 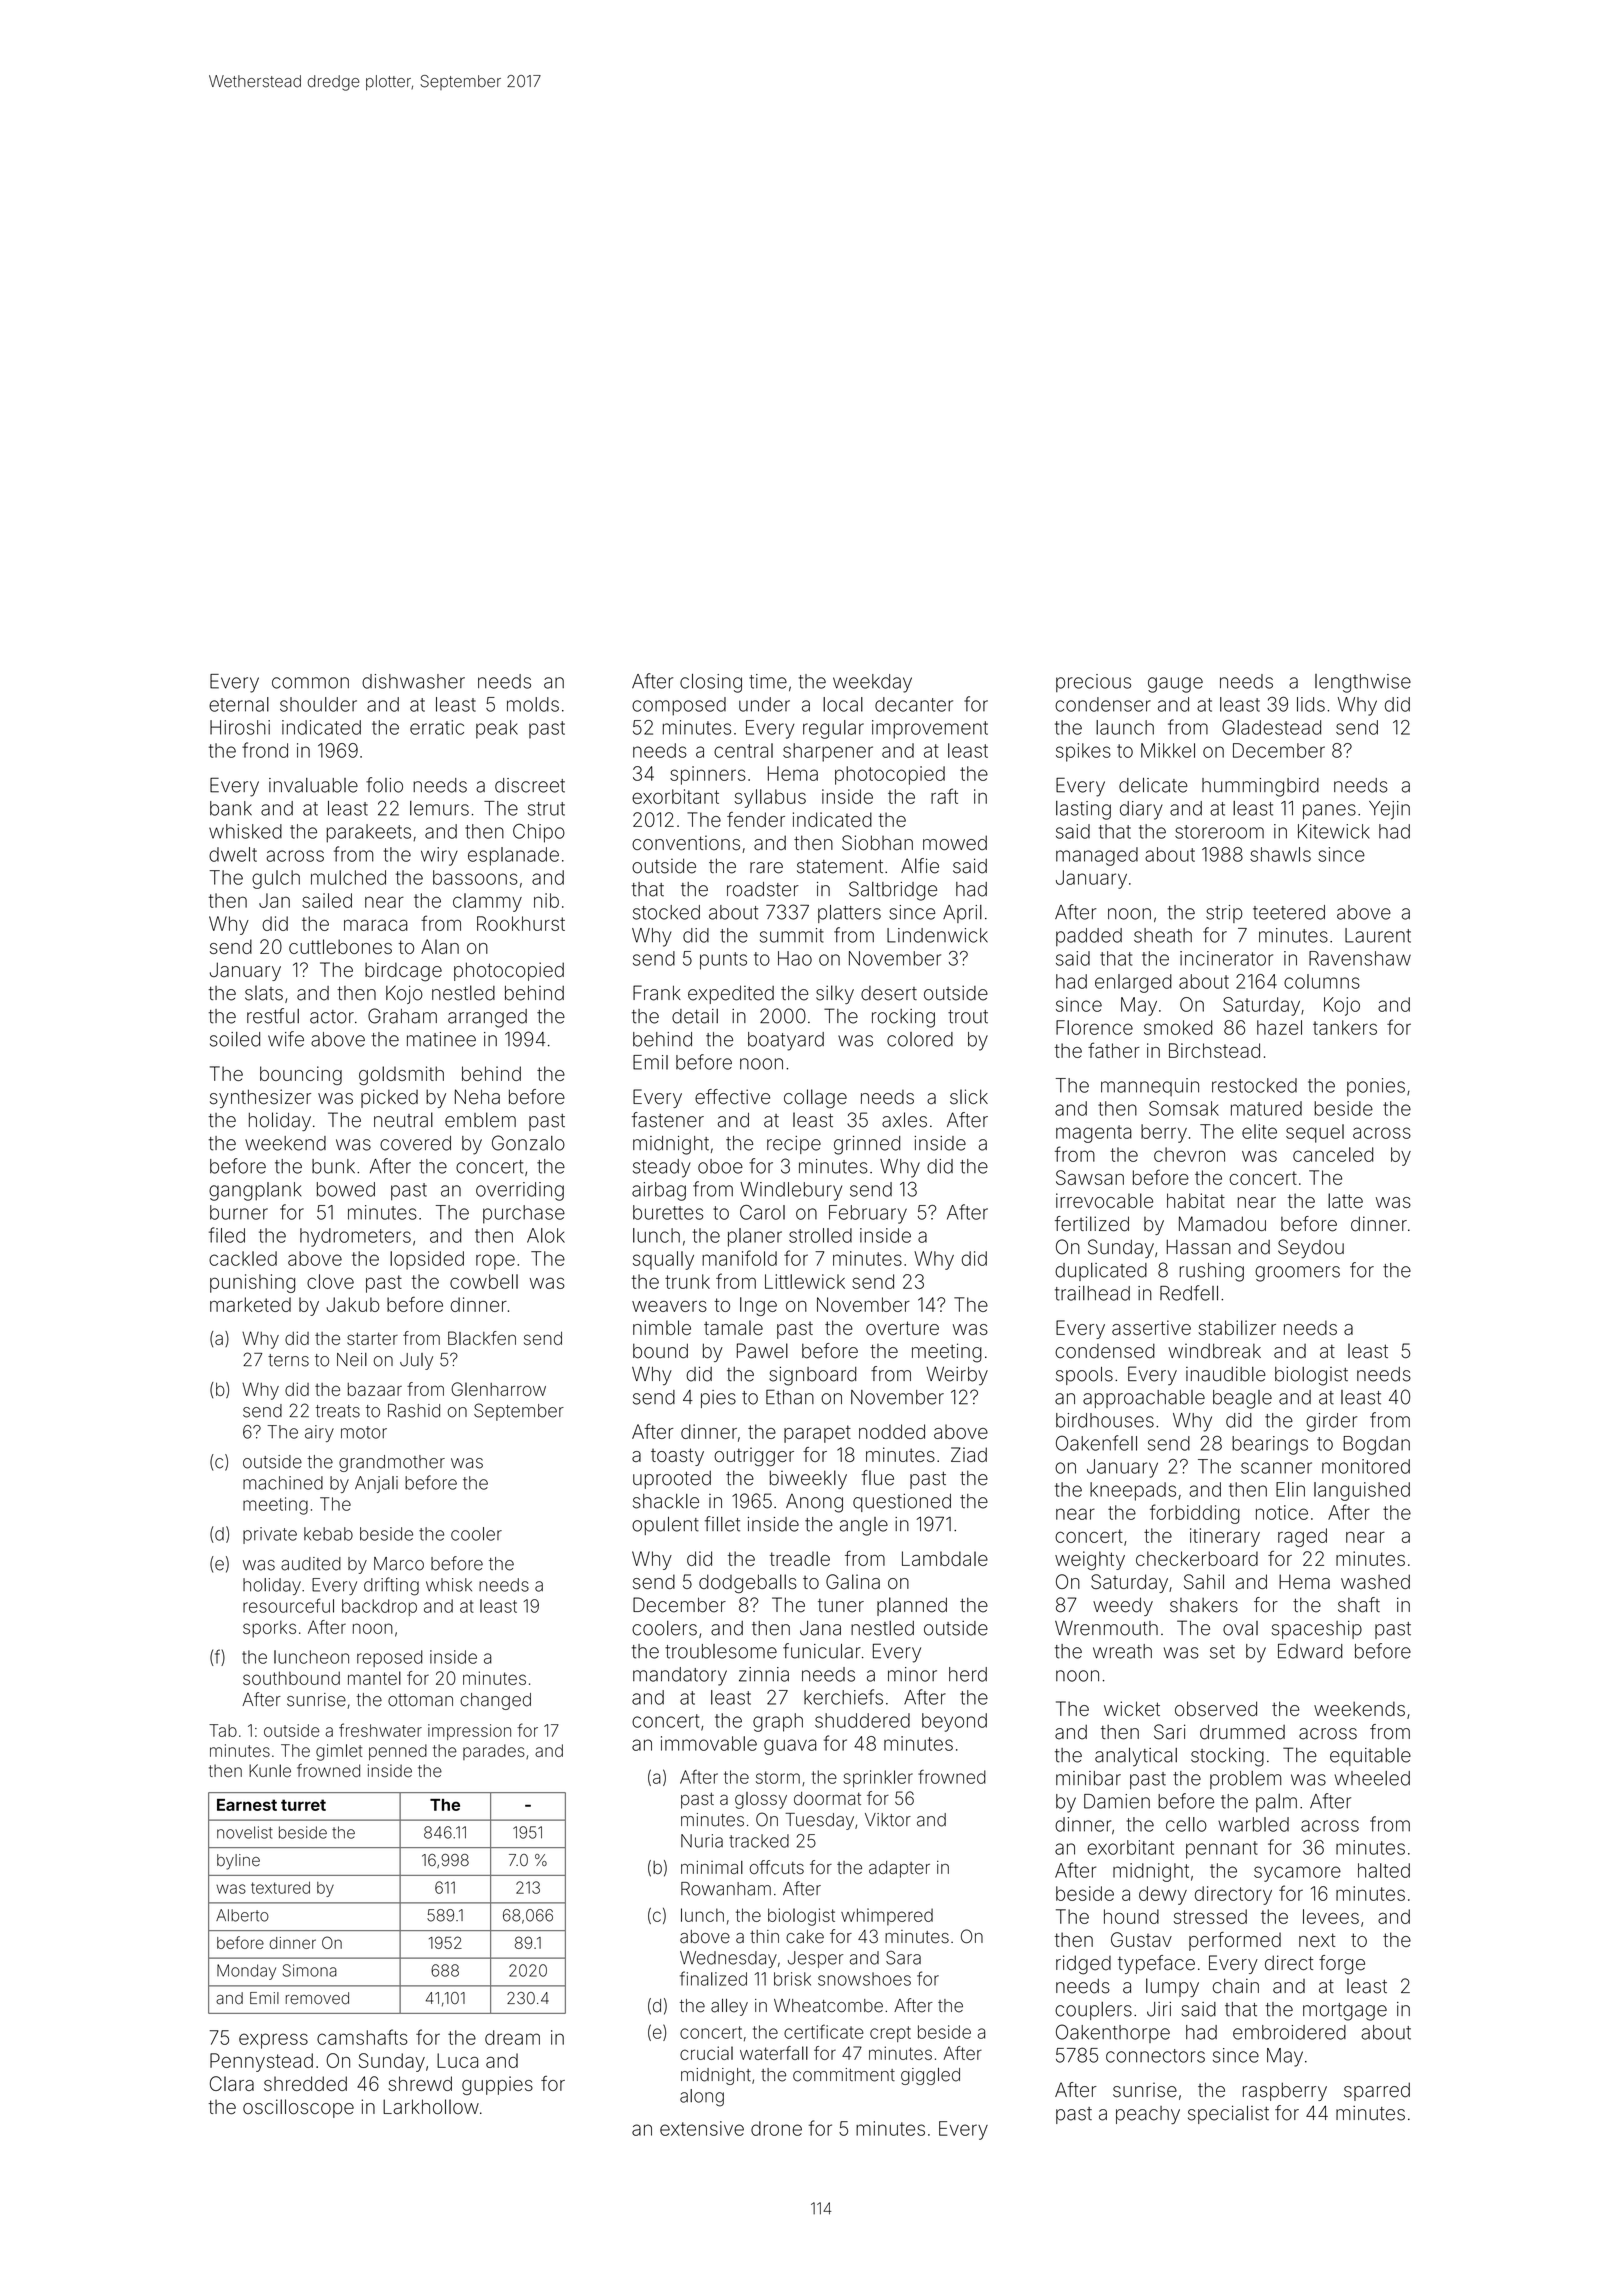 What do you see at coordinates (1122, 1651) in the screenshot?
I see `wreath` at bounding box center [1122, 1651].
